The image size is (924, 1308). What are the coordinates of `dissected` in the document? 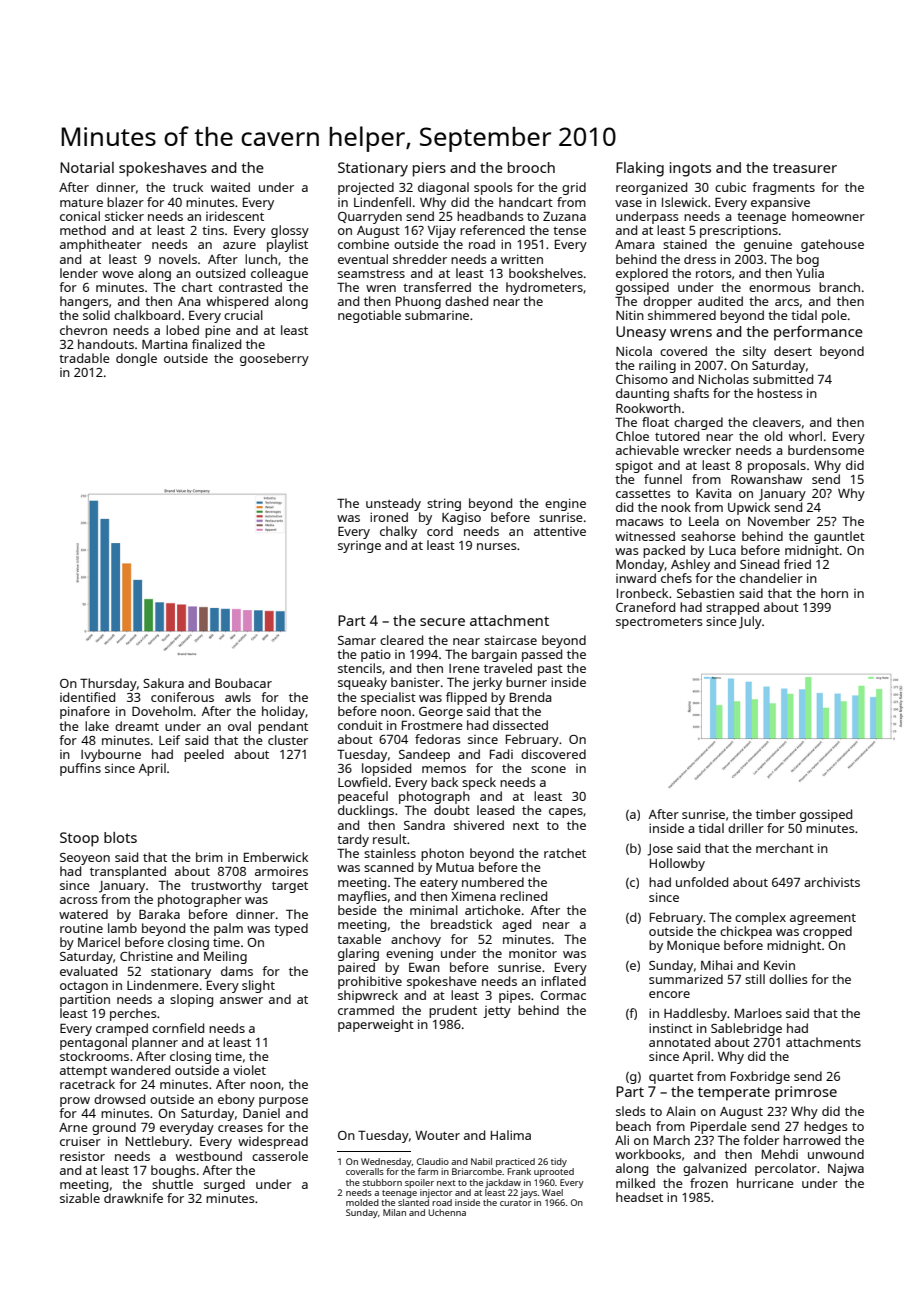 It's located at (520, 725).
